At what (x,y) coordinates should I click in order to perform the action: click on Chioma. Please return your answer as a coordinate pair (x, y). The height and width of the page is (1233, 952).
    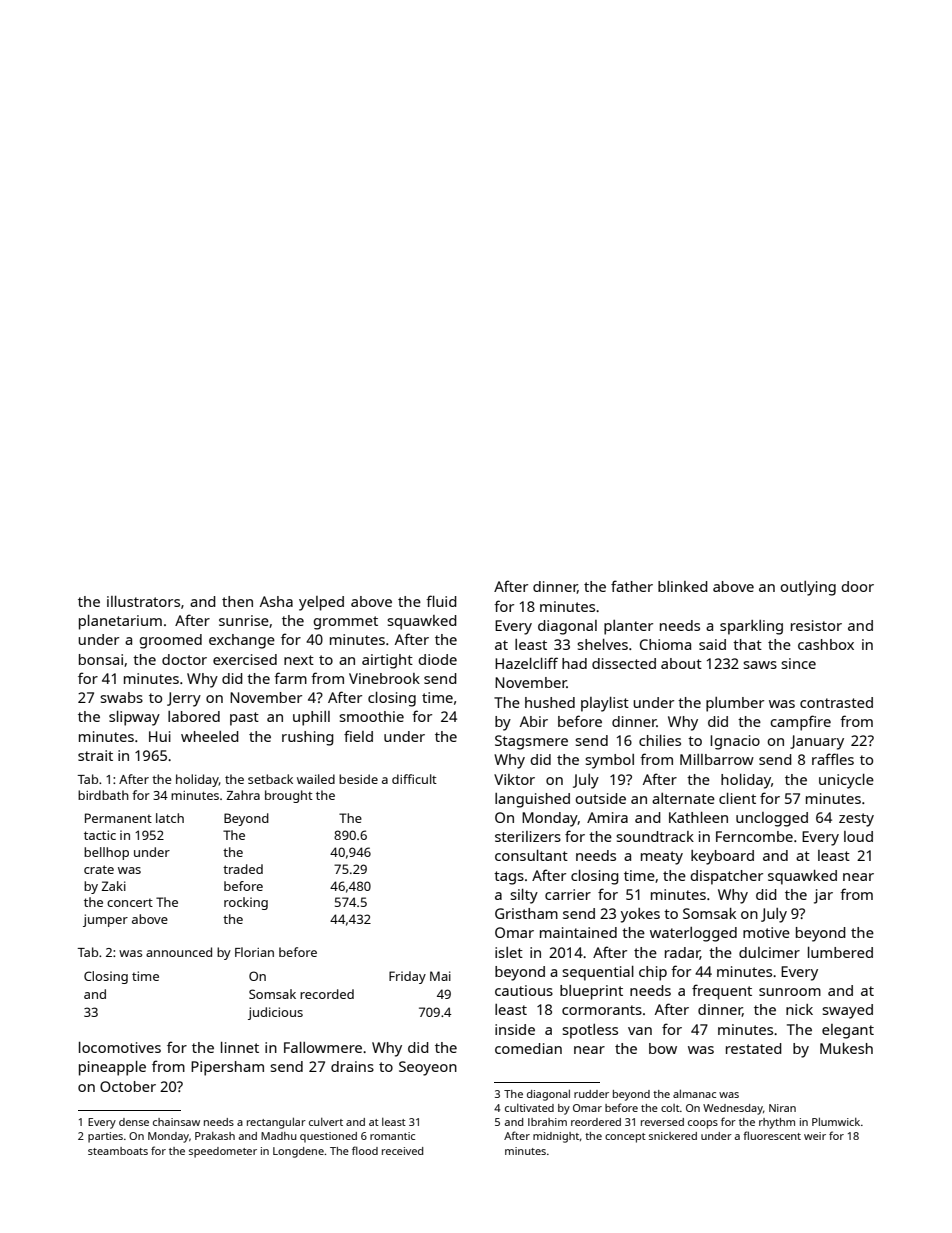
    Looking at the image, I should click on (665, 644).
